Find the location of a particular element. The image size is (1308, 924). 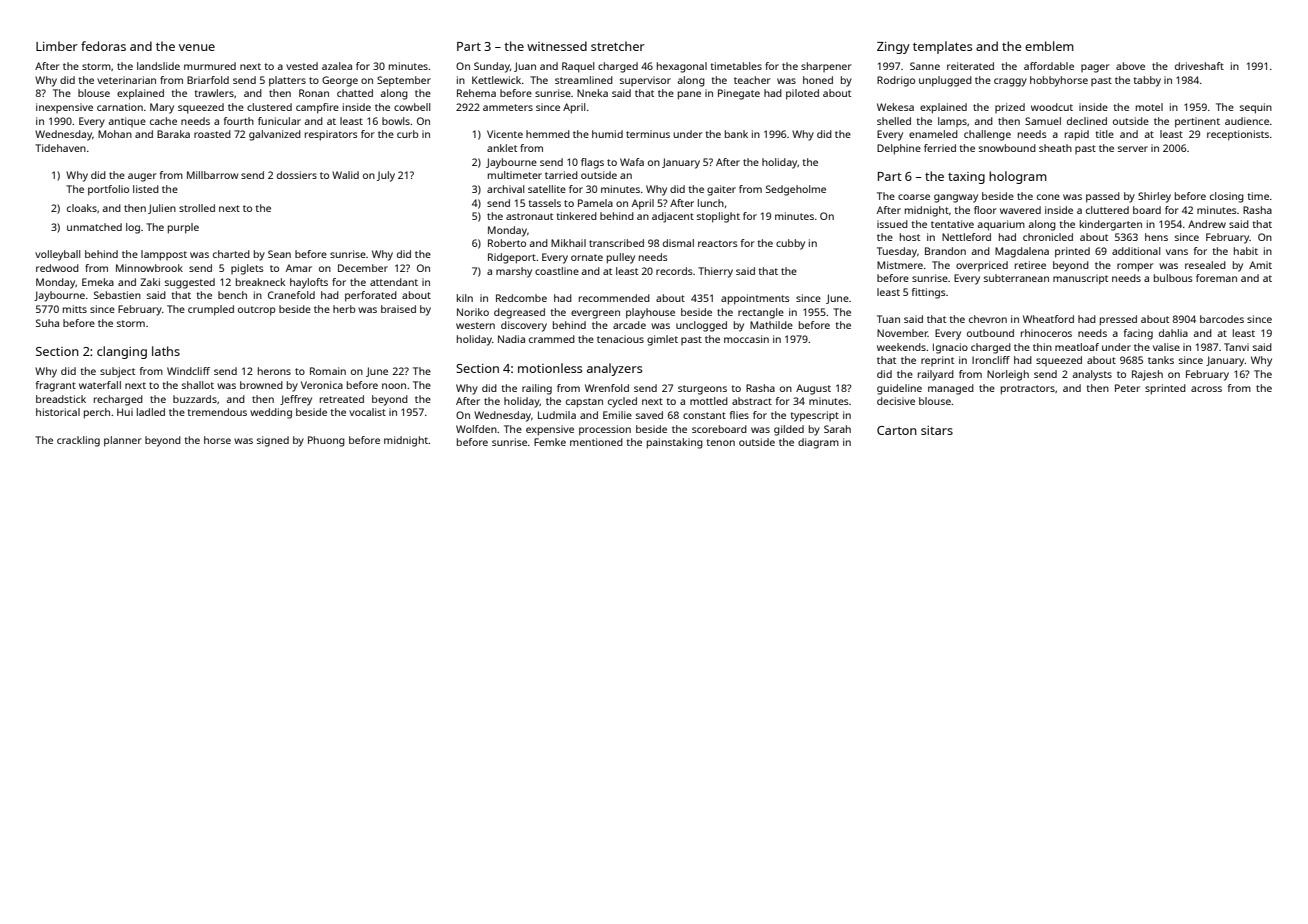

astronaut is located at coordinates (529, 216).
